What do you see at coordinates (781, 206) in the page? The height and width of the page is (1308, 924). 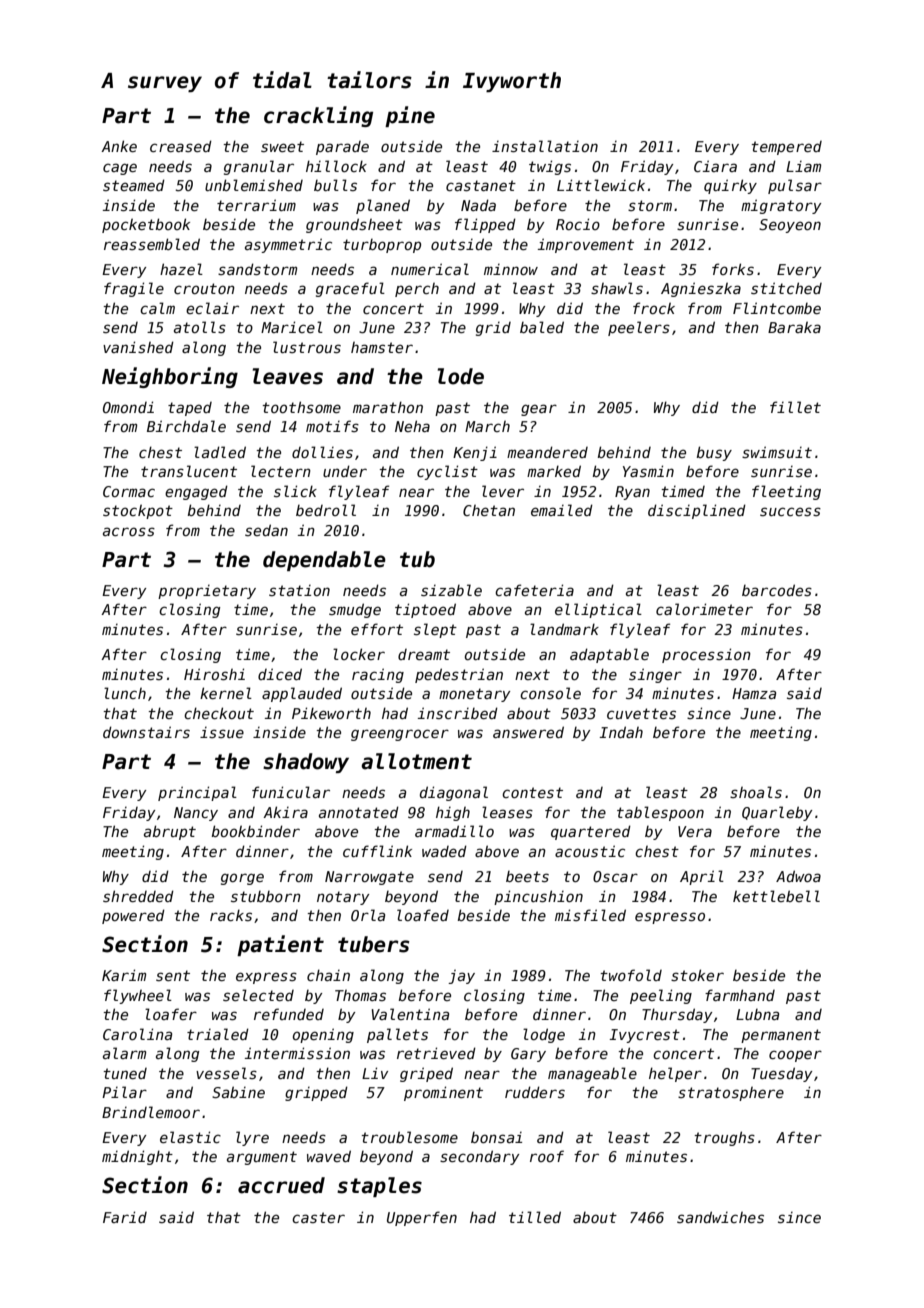 I see `migratory` at bounding box center [781, 206].
